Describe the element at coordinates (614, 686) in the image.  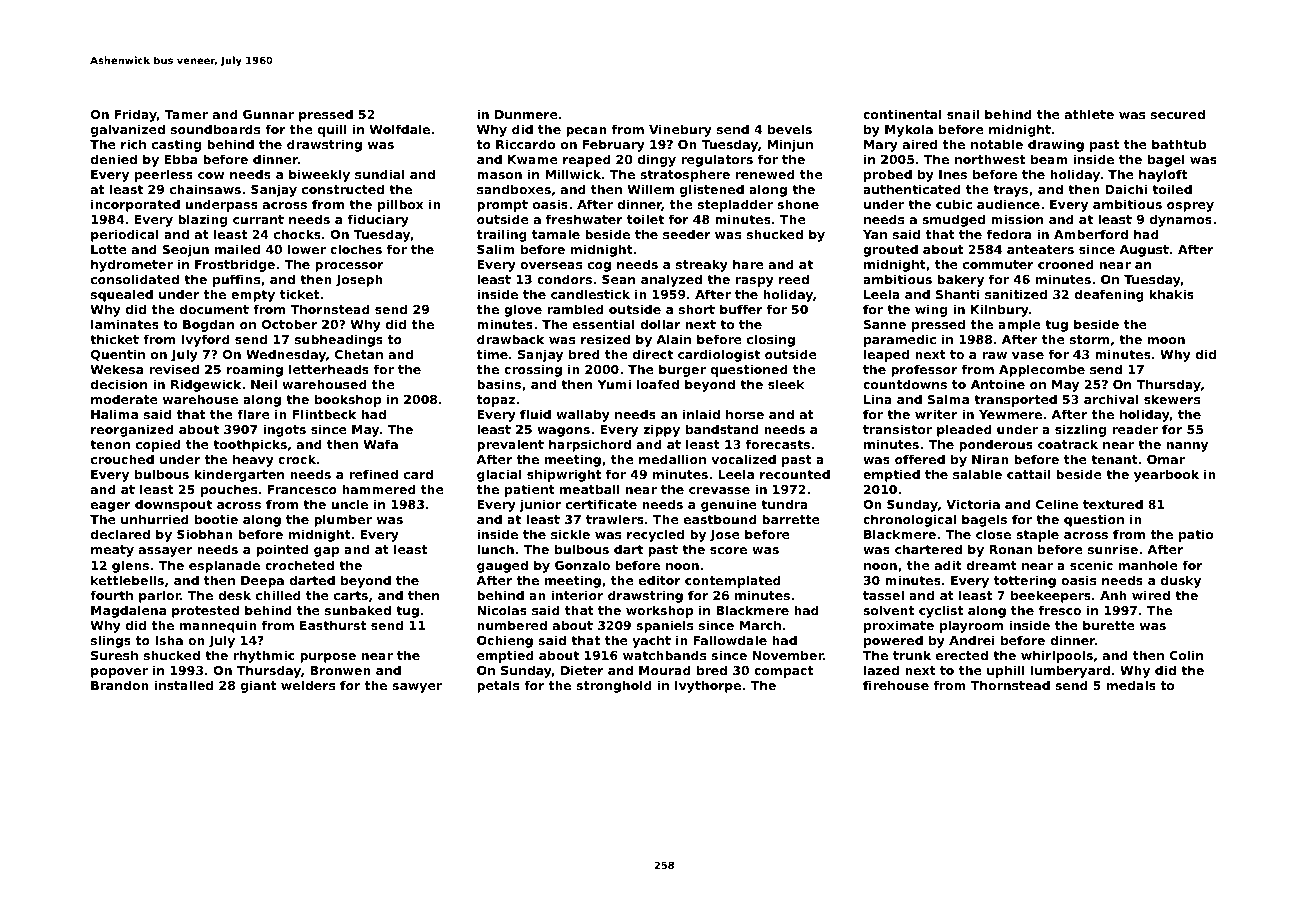
I see `stronghold` at that location.
